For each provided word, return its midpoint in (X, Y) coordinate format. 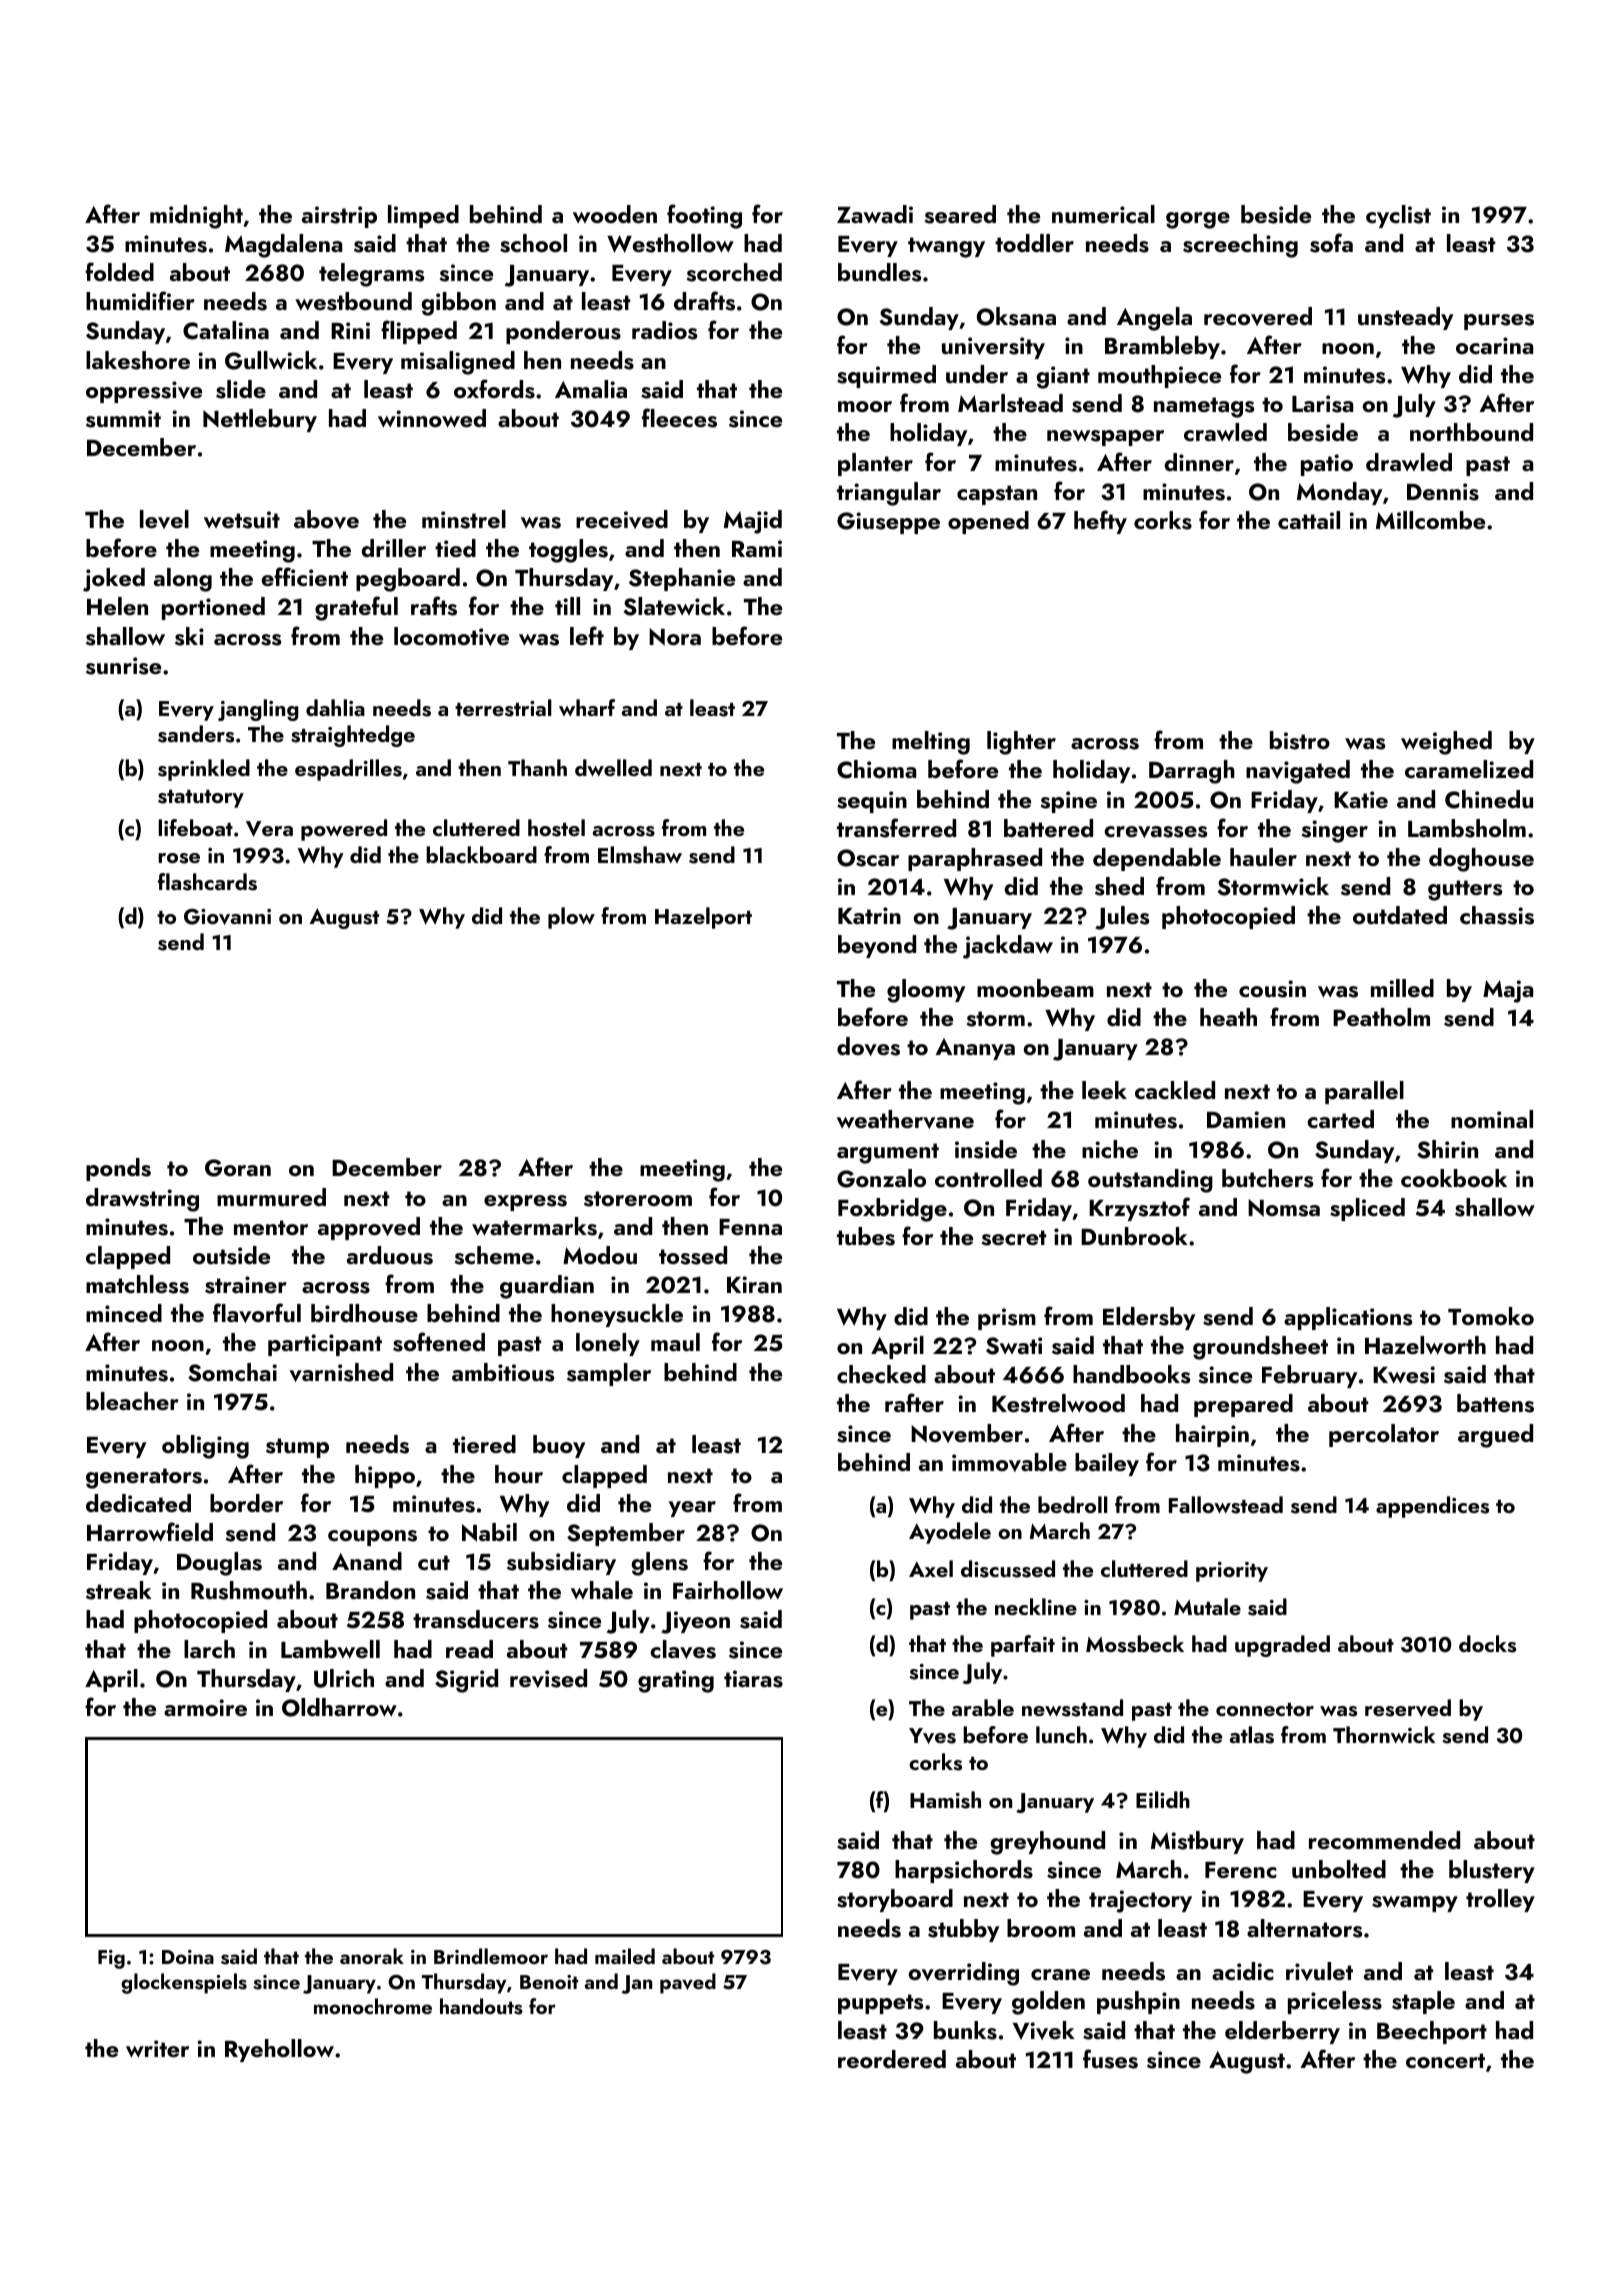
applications (1348, 1318)
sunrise (123, 666)
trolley (1500, 1900)
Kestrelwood (1058, 1403)
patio (1327, 465)
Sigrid (466, 1681)
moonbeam (1035, 988)
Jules (1122, 918)
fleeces (679, 418)
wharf (587, 707)
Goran (238, 1168)
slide (241, 389)
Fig (111, 1959)
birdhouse (364, 1313)
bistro (1300, 740)
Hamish (945, 1800)
